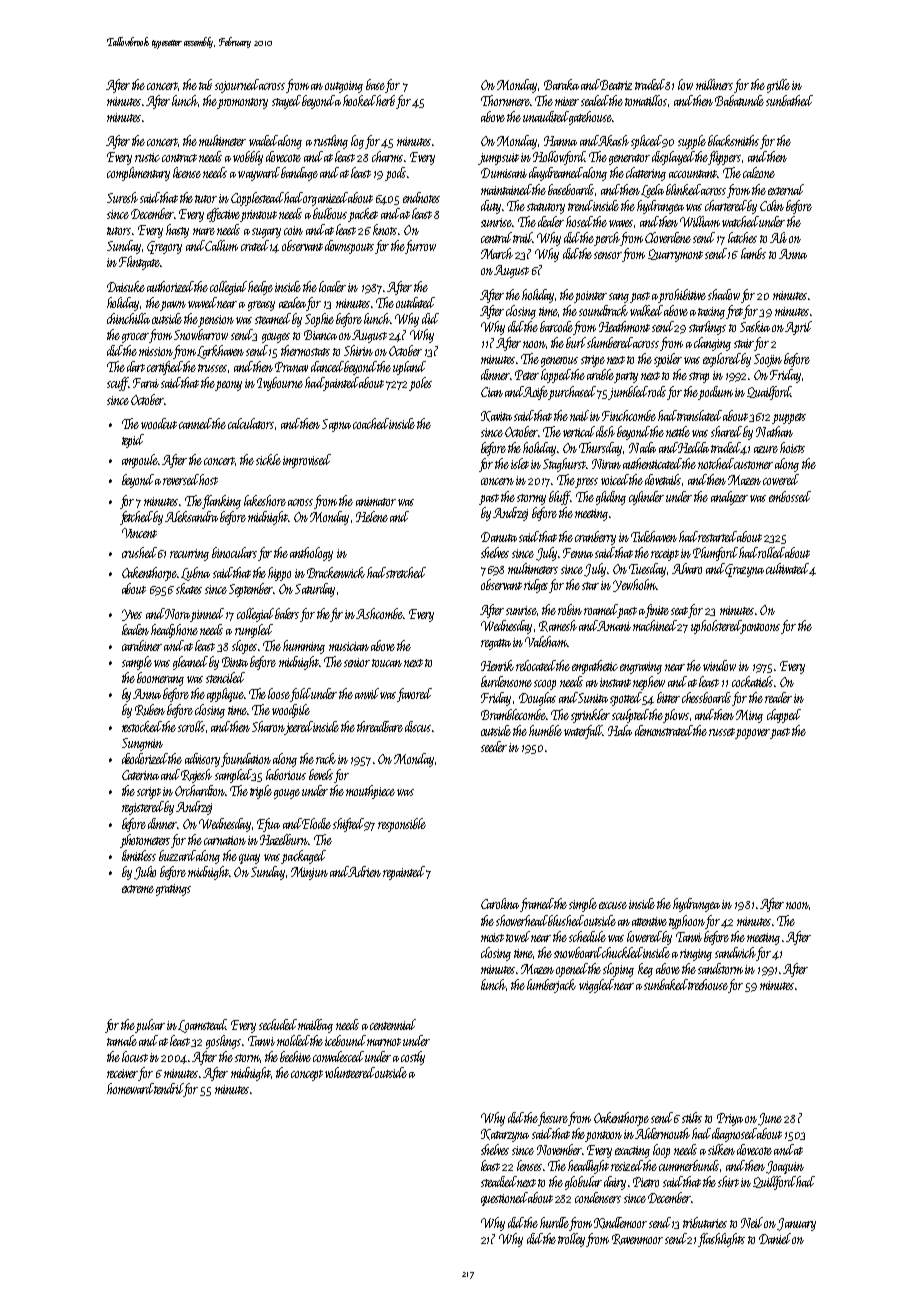  I want to click on quay, so click(249, 859).
